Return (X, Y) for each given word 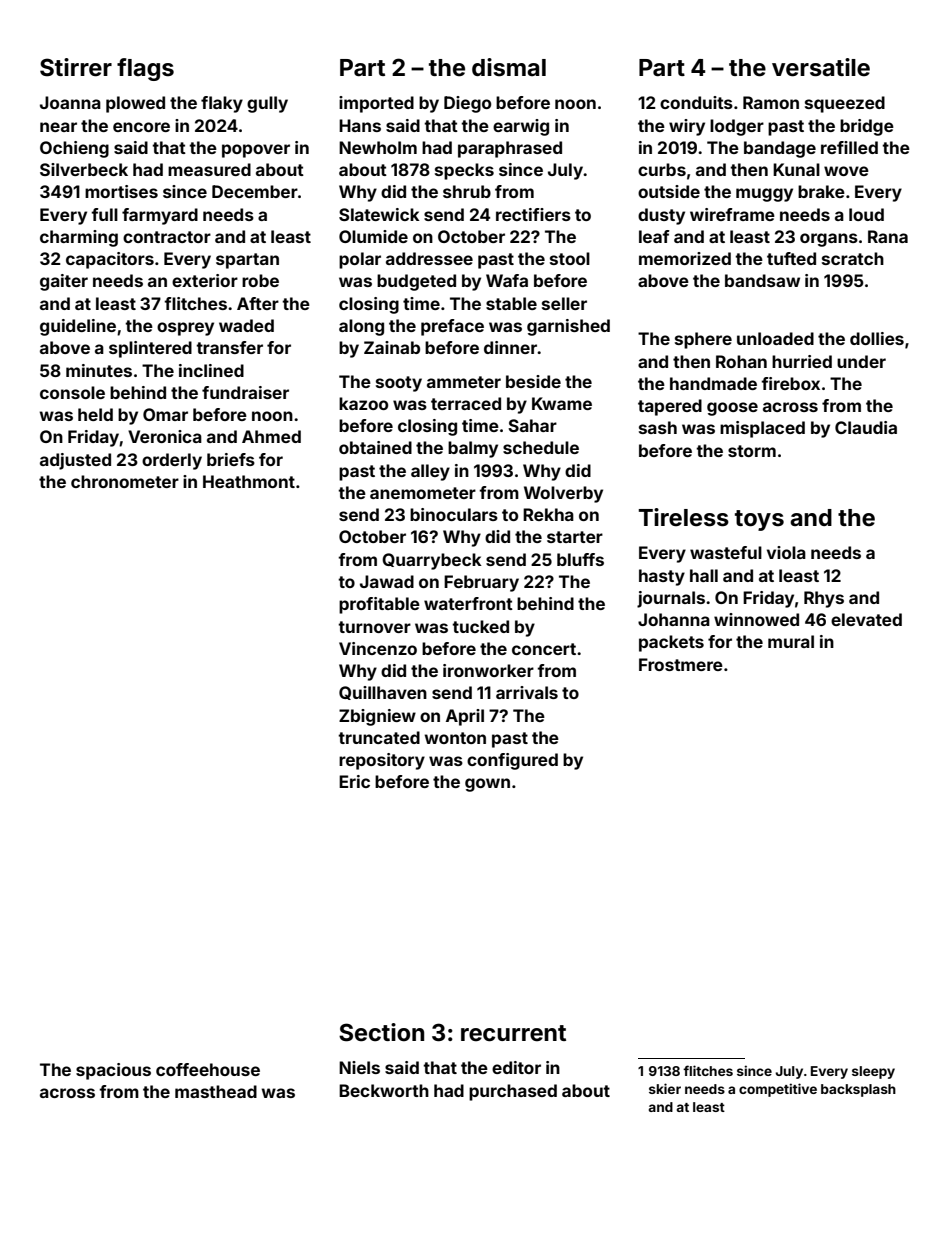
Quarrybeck (432, 561)
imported (376, 104)
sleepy (873, 1072)
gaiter (64, 282)
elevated (866, 619)
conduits (696, 102)
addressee (429, 258)
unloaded (775, 338)
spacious (113, 1071)
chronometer (125, 481)
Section (381, 1032)
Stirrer (76, 67)
